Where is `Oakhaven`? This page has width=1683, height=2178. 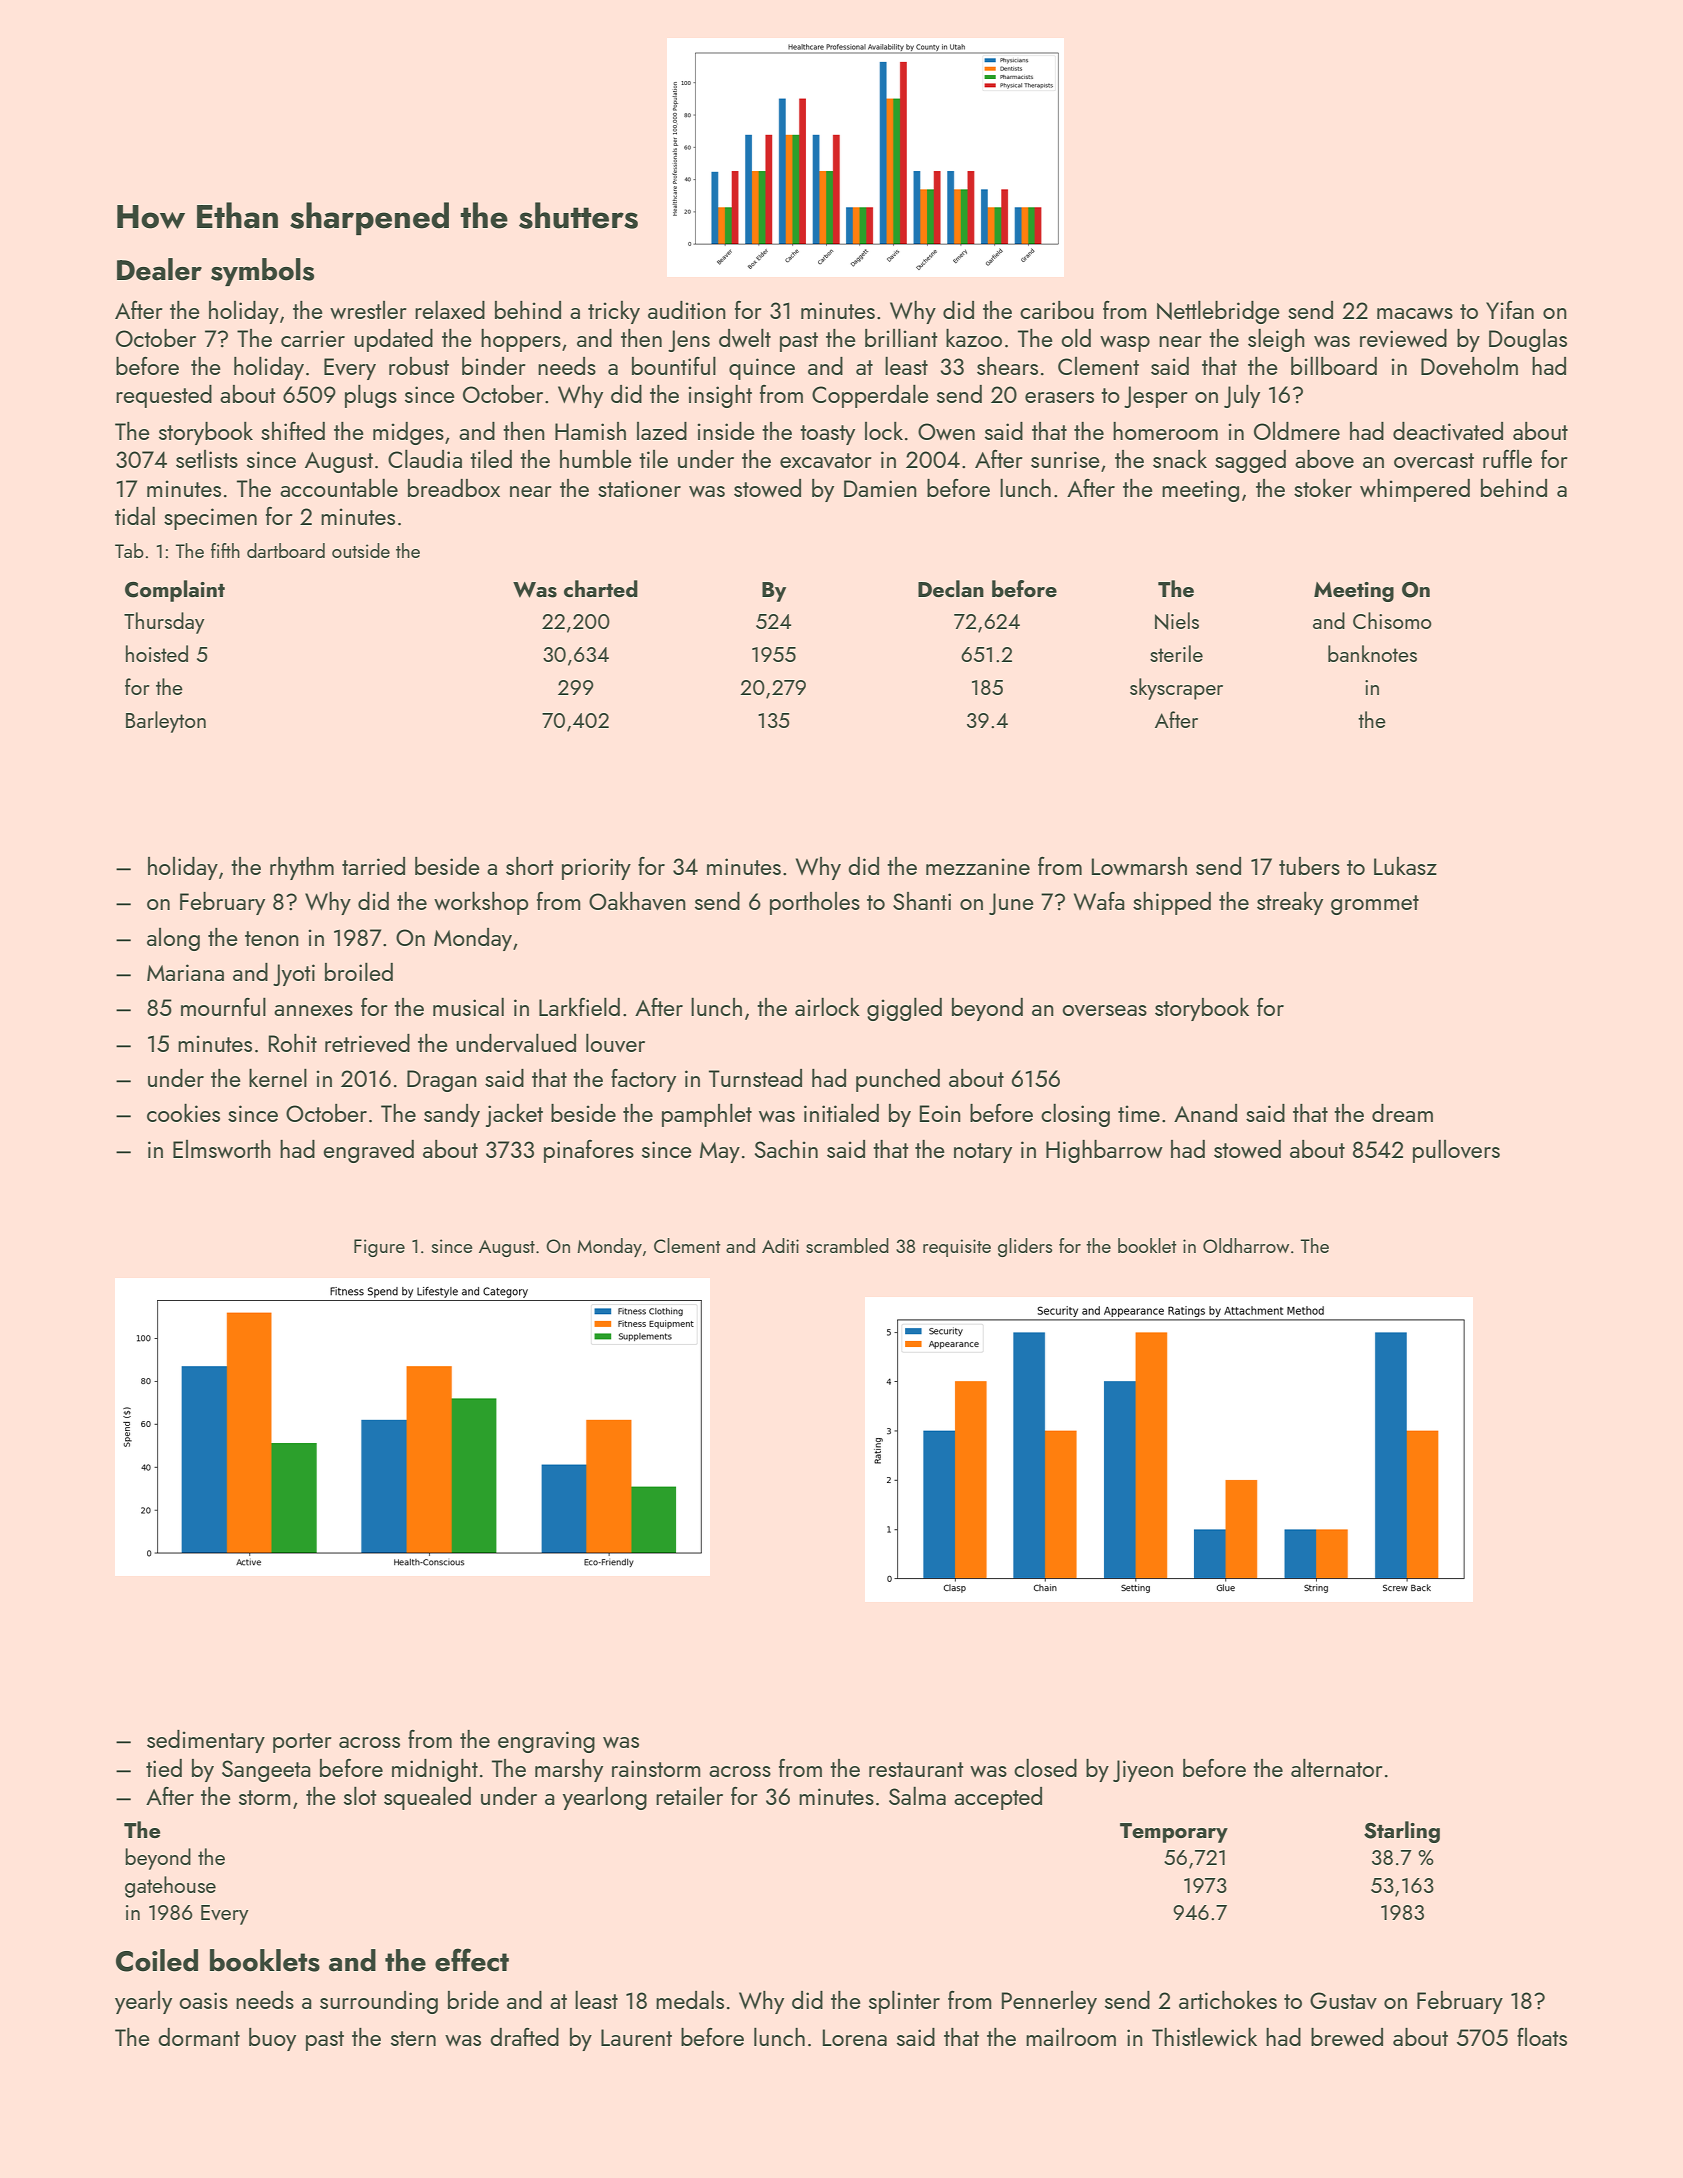 Oakhaven is located at coordinates (637, 900).
